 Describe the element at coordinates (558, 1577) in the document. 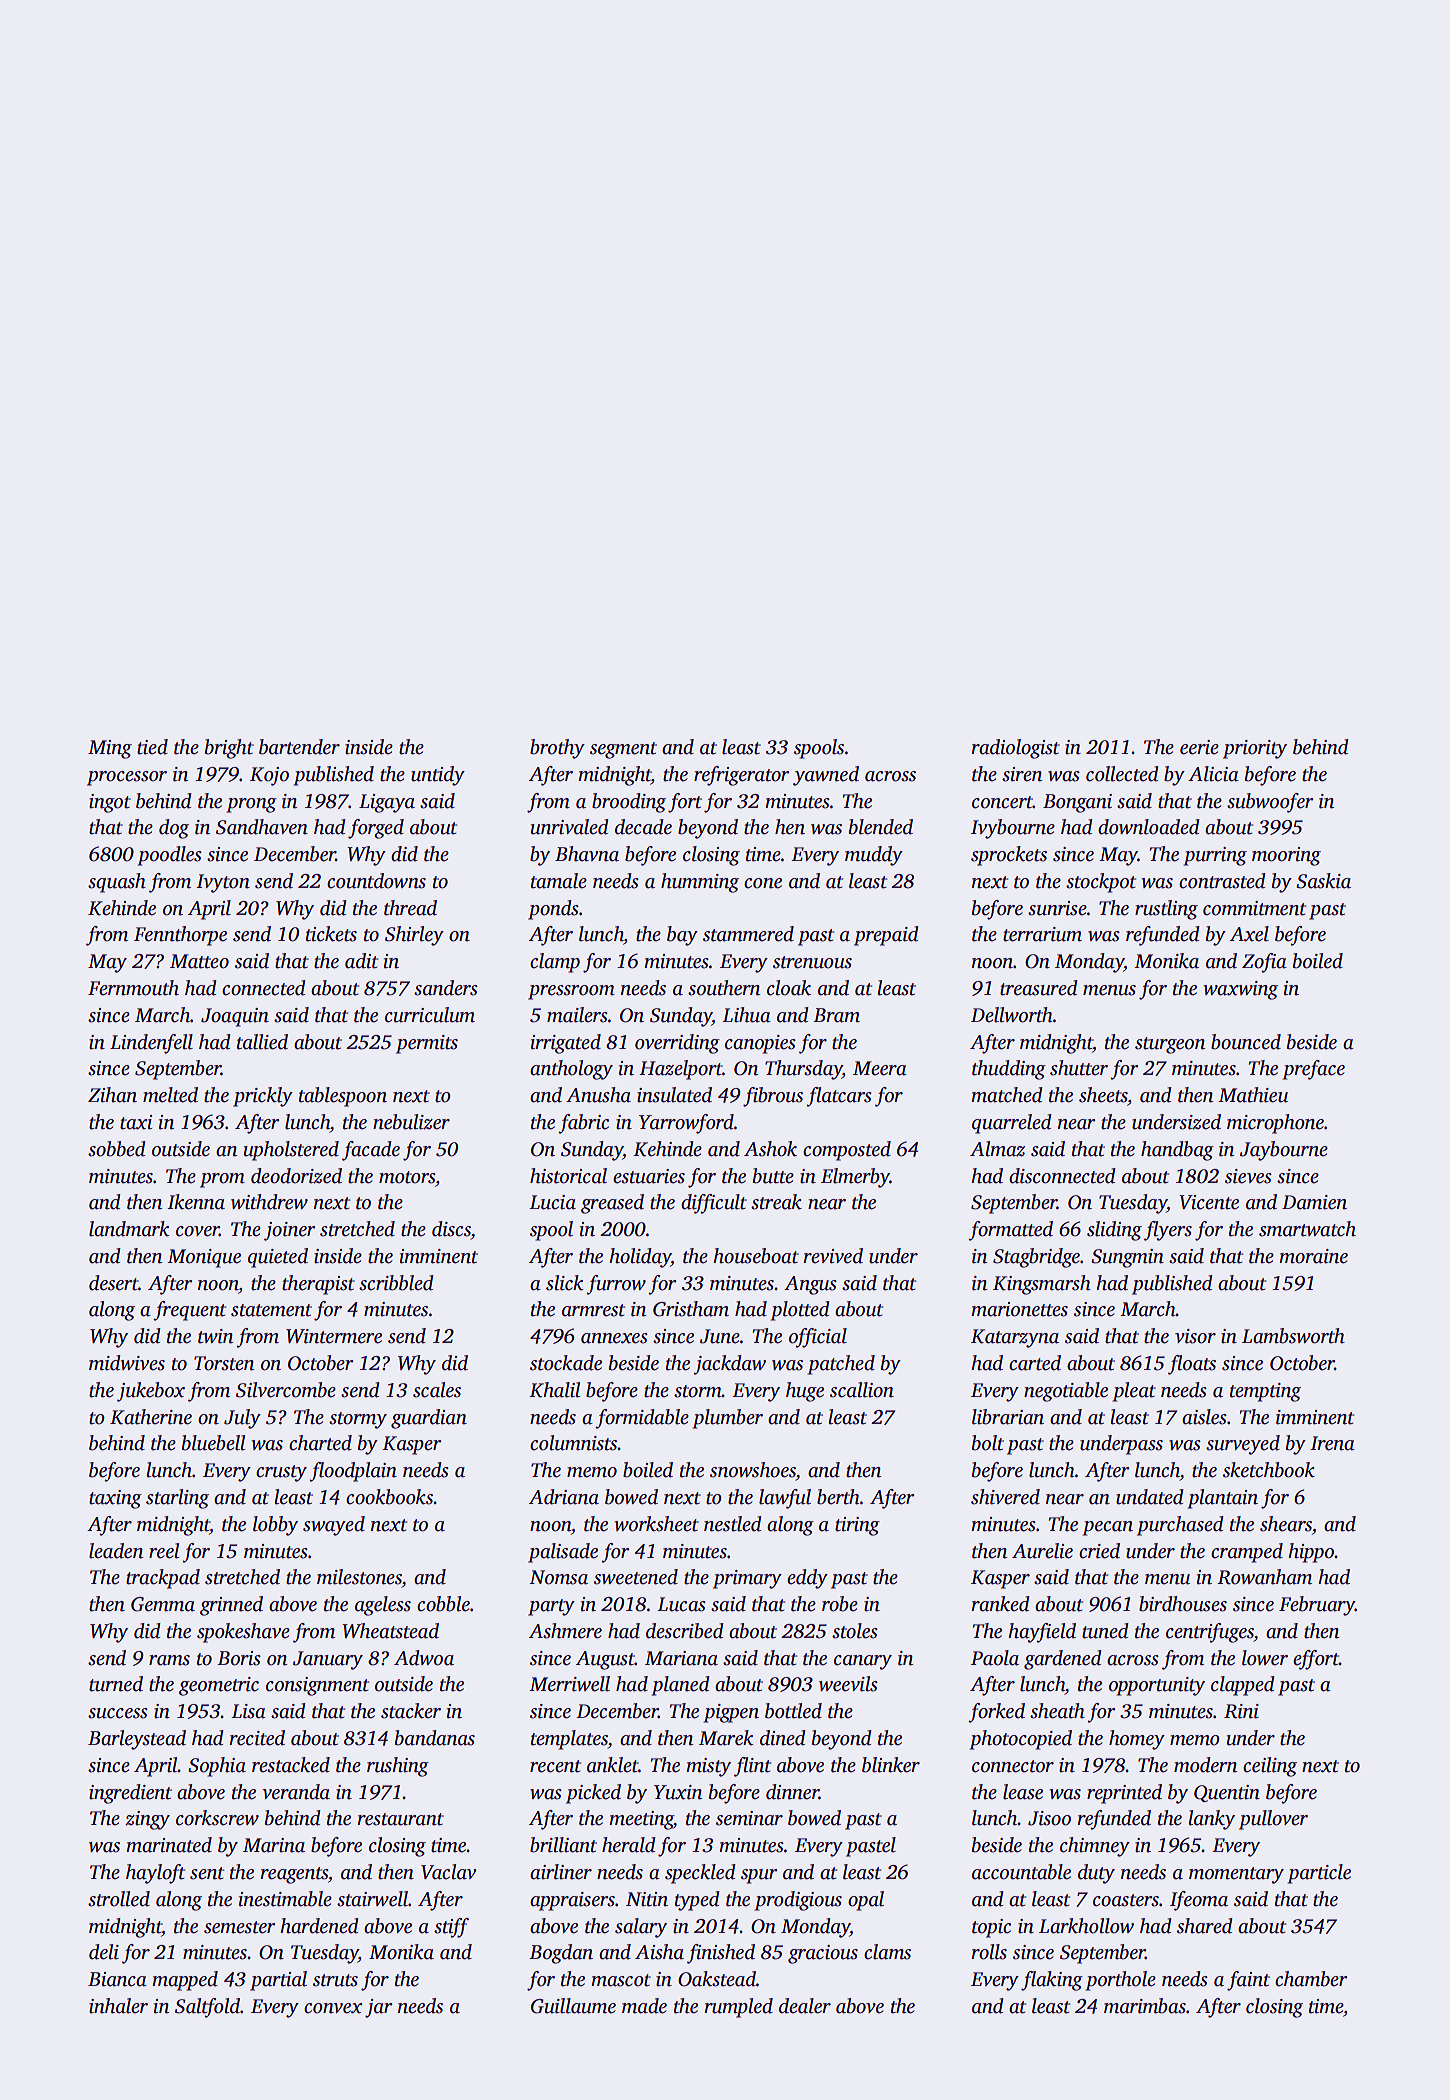

I see `Nomsa` at that location.
